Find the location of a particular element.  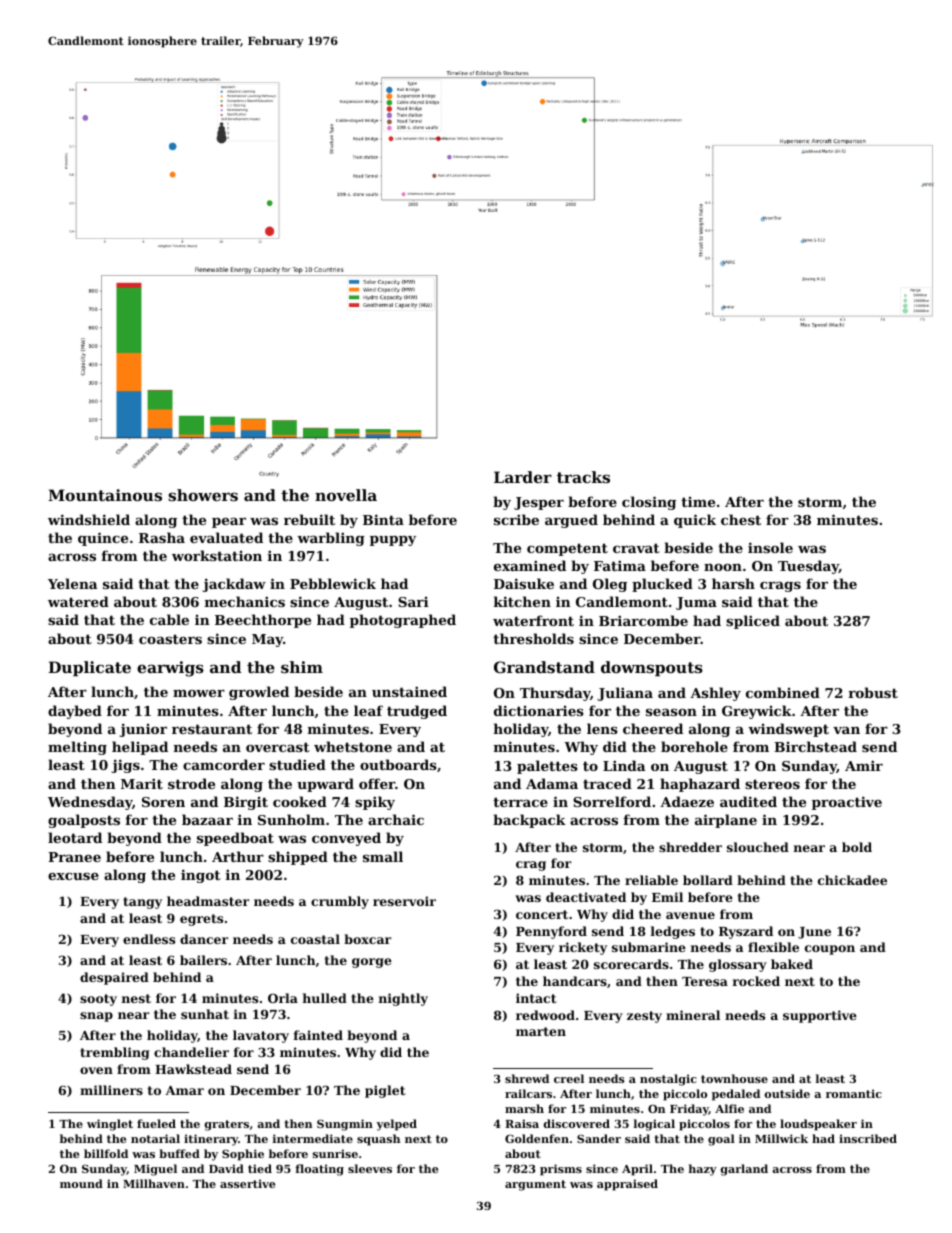

boxcar is located at coordinates (367, 939).
